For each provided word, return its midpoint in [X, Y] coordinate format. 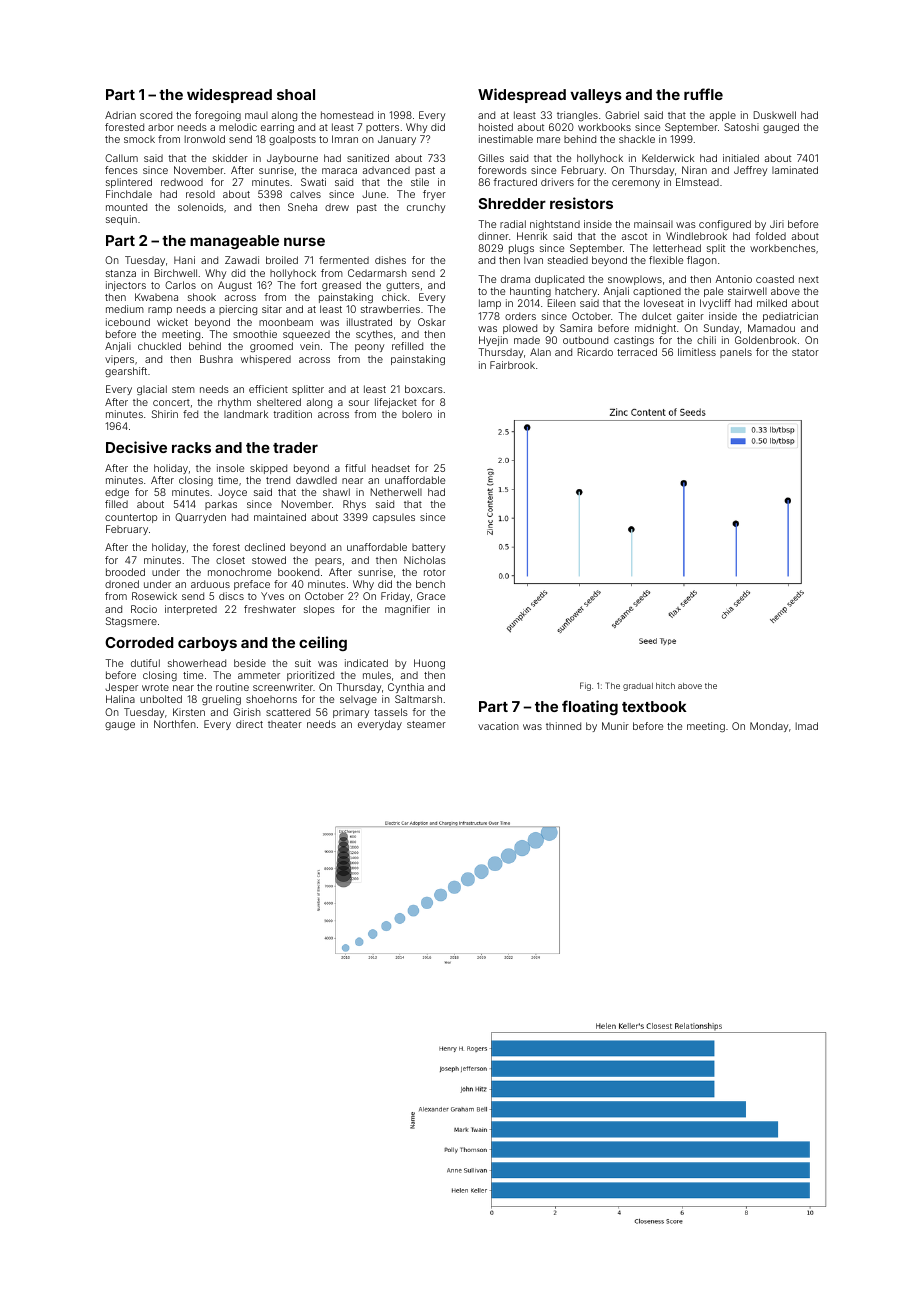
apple [723, 116]
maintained [280, 517]
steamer [426, 724]
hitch [665, 686]
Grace [431, 596]
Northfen [175, 724]
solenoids [201, 207]
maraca [339, 171]
